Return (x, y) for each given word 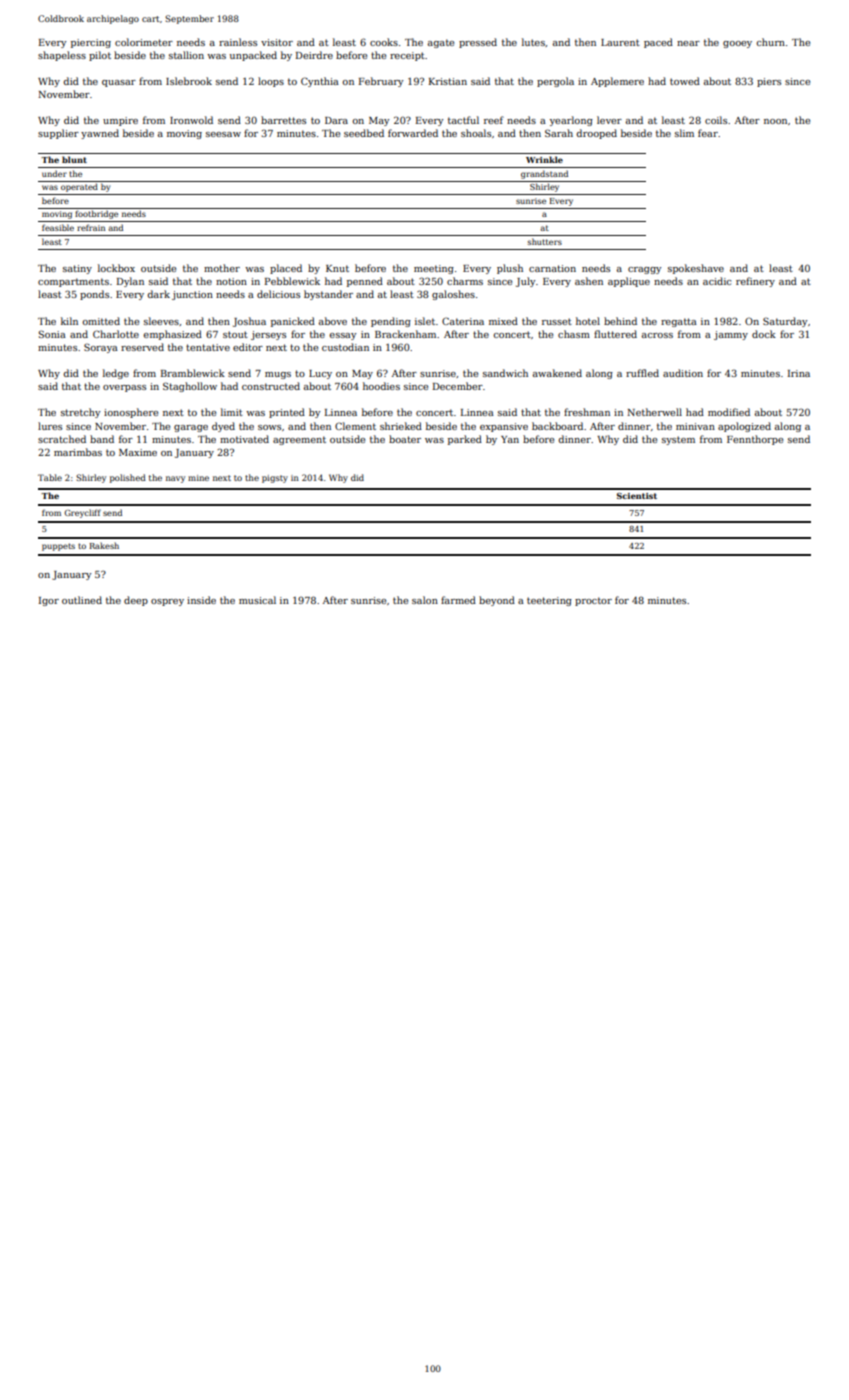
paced (658, 43)
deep (136, 601)
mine (198, 478)
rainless (238, 42)
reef (494, 120)
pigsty (275, 479)
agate (441, 43)
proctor (593, 601)
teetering (549, 601)
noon (775, 121)
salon (425, 600)
